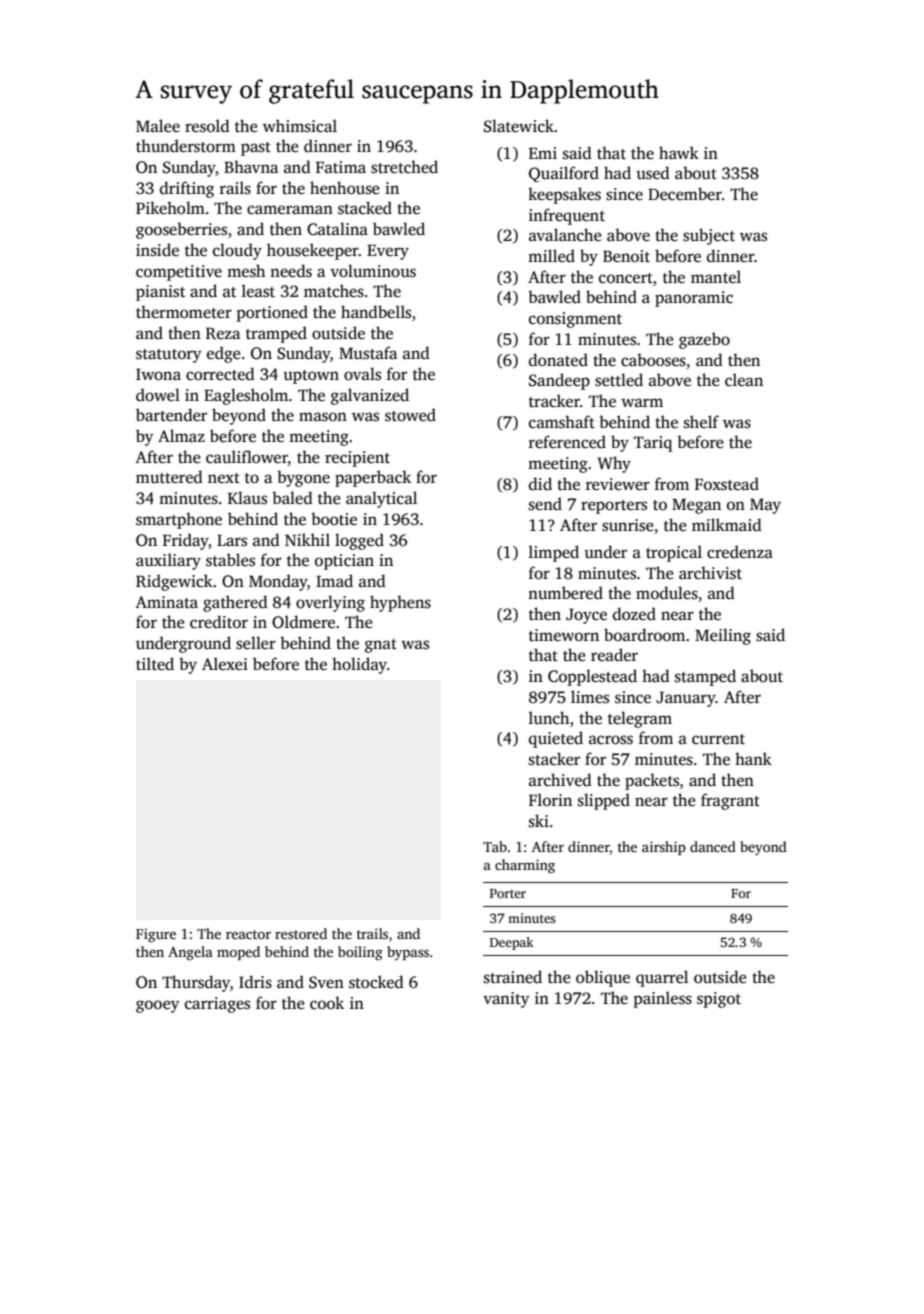 This image has width=924, height=1314. Describe the element at coordinates (506, 1000) in the image. I see `vanity` at that location.
